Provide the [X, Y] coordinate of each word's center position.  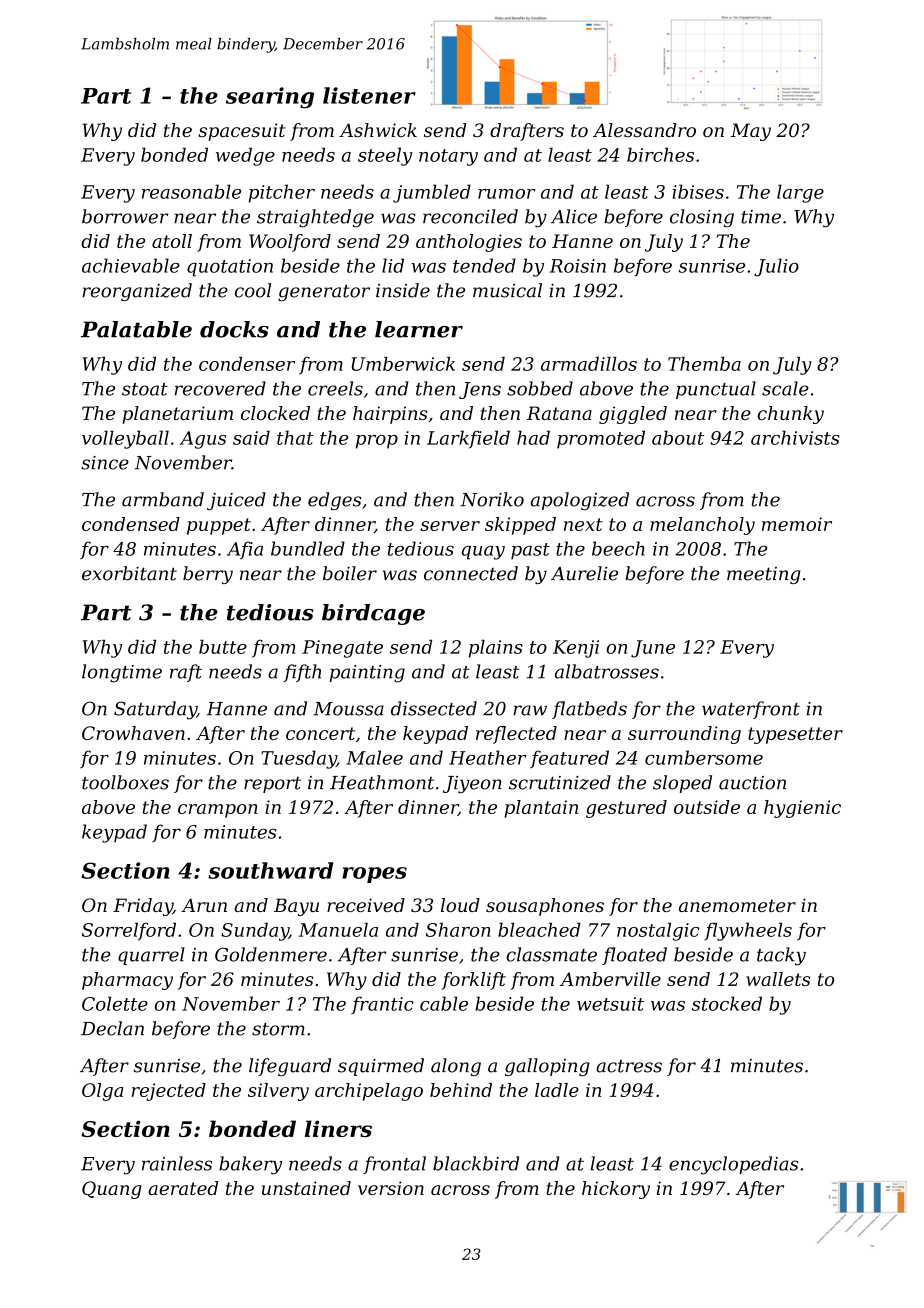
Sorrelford [129, 931]
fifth [302, 673]
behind [461, 1090]
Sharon [458, 929]
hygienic [802, 809]
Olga [102, 1092]
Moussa [348, 709]
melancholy [702, 526]
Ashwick [378, 130]
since [105, 463]
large [800, 193]
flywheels [748, 931]
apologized [580, 501]
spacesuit [242, 132]
